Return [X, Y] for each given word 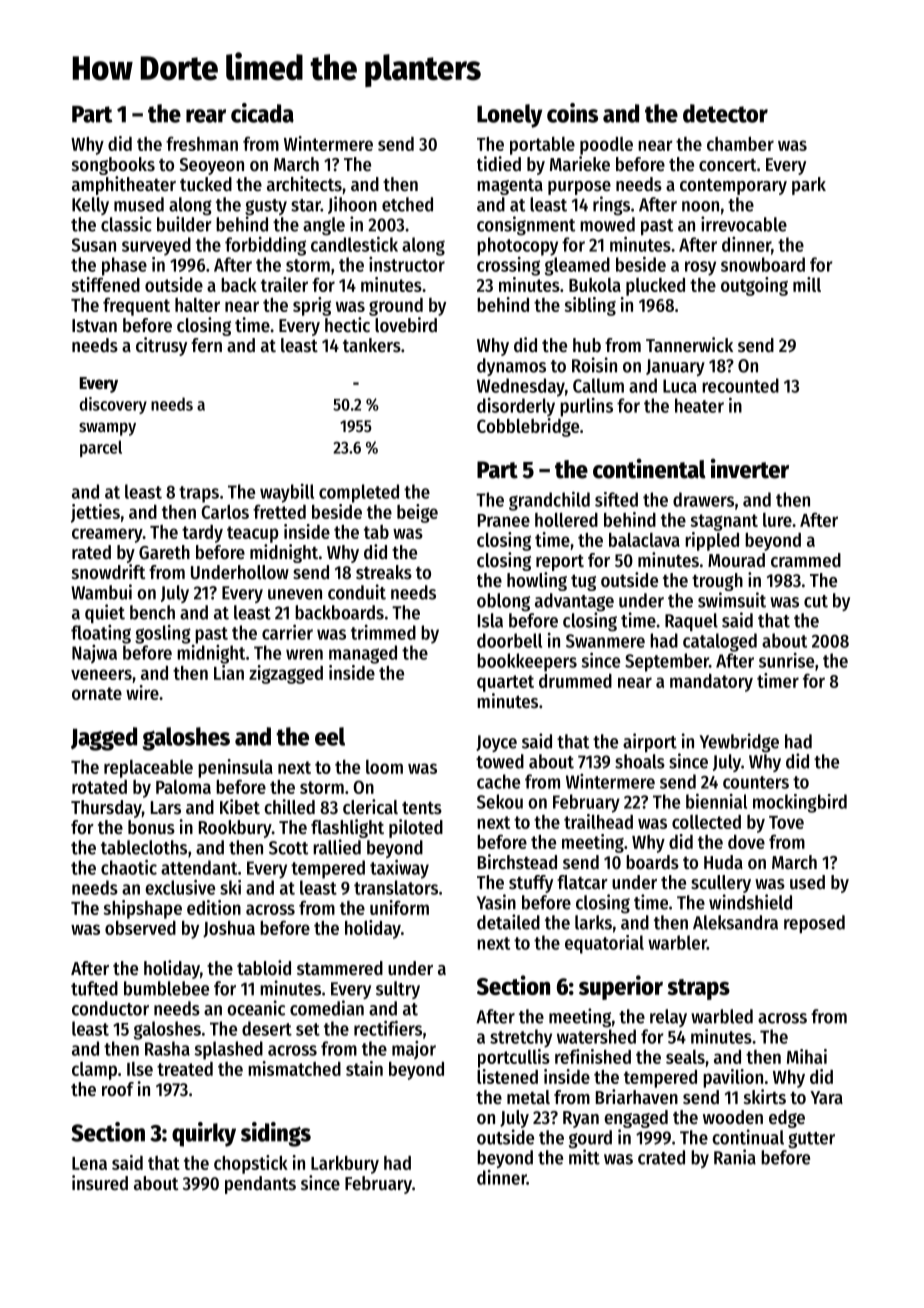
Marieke [580, 164]
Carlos [225, 511]
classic [126, 224]
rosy [700, 268]
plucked [655, 287]
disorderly [516, 407]
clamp [94, 1071]
